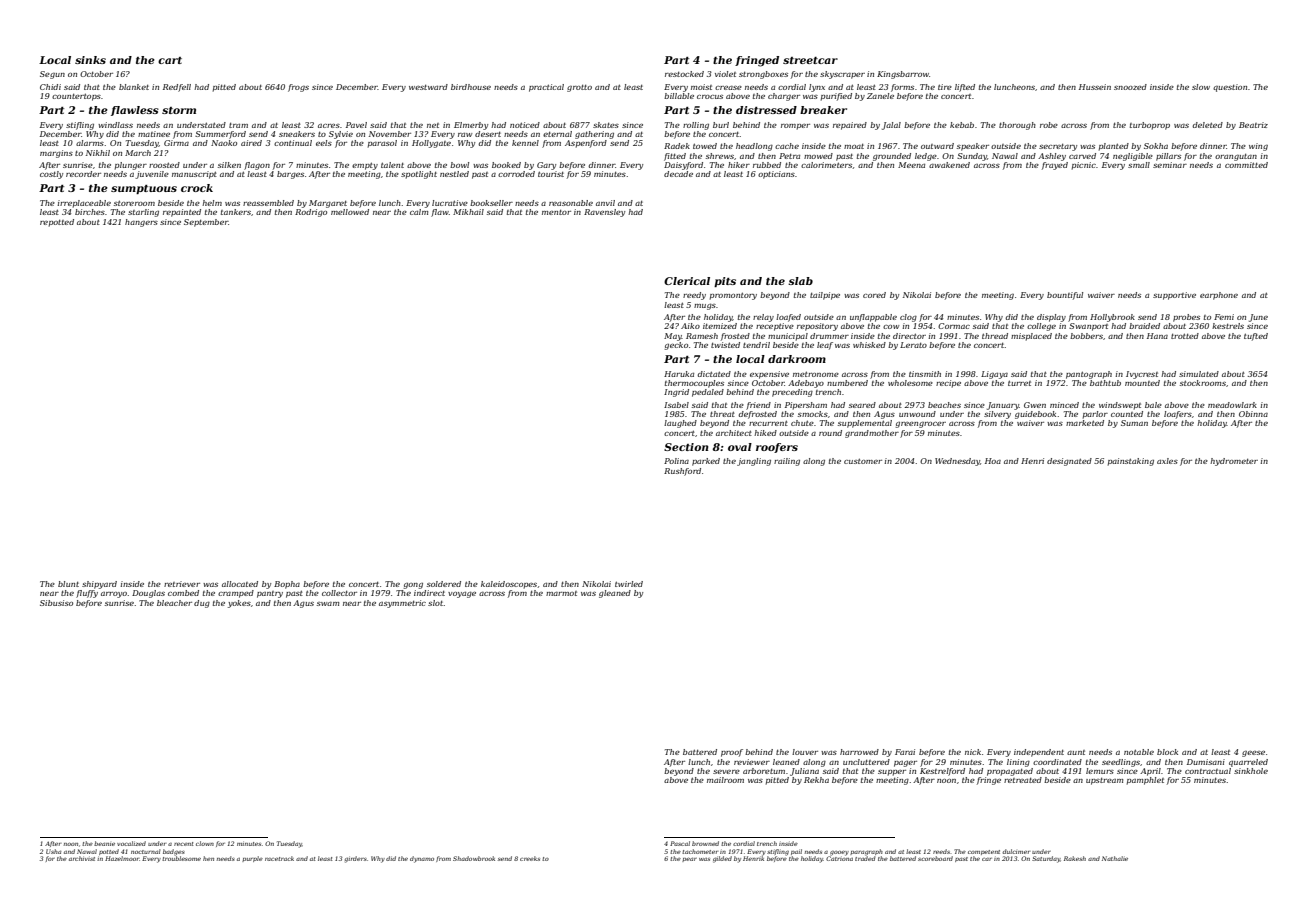 This document has height=924, width=1308. Describe the element at coordinates (629, 584) in the document. I see `twirled` at that location.
